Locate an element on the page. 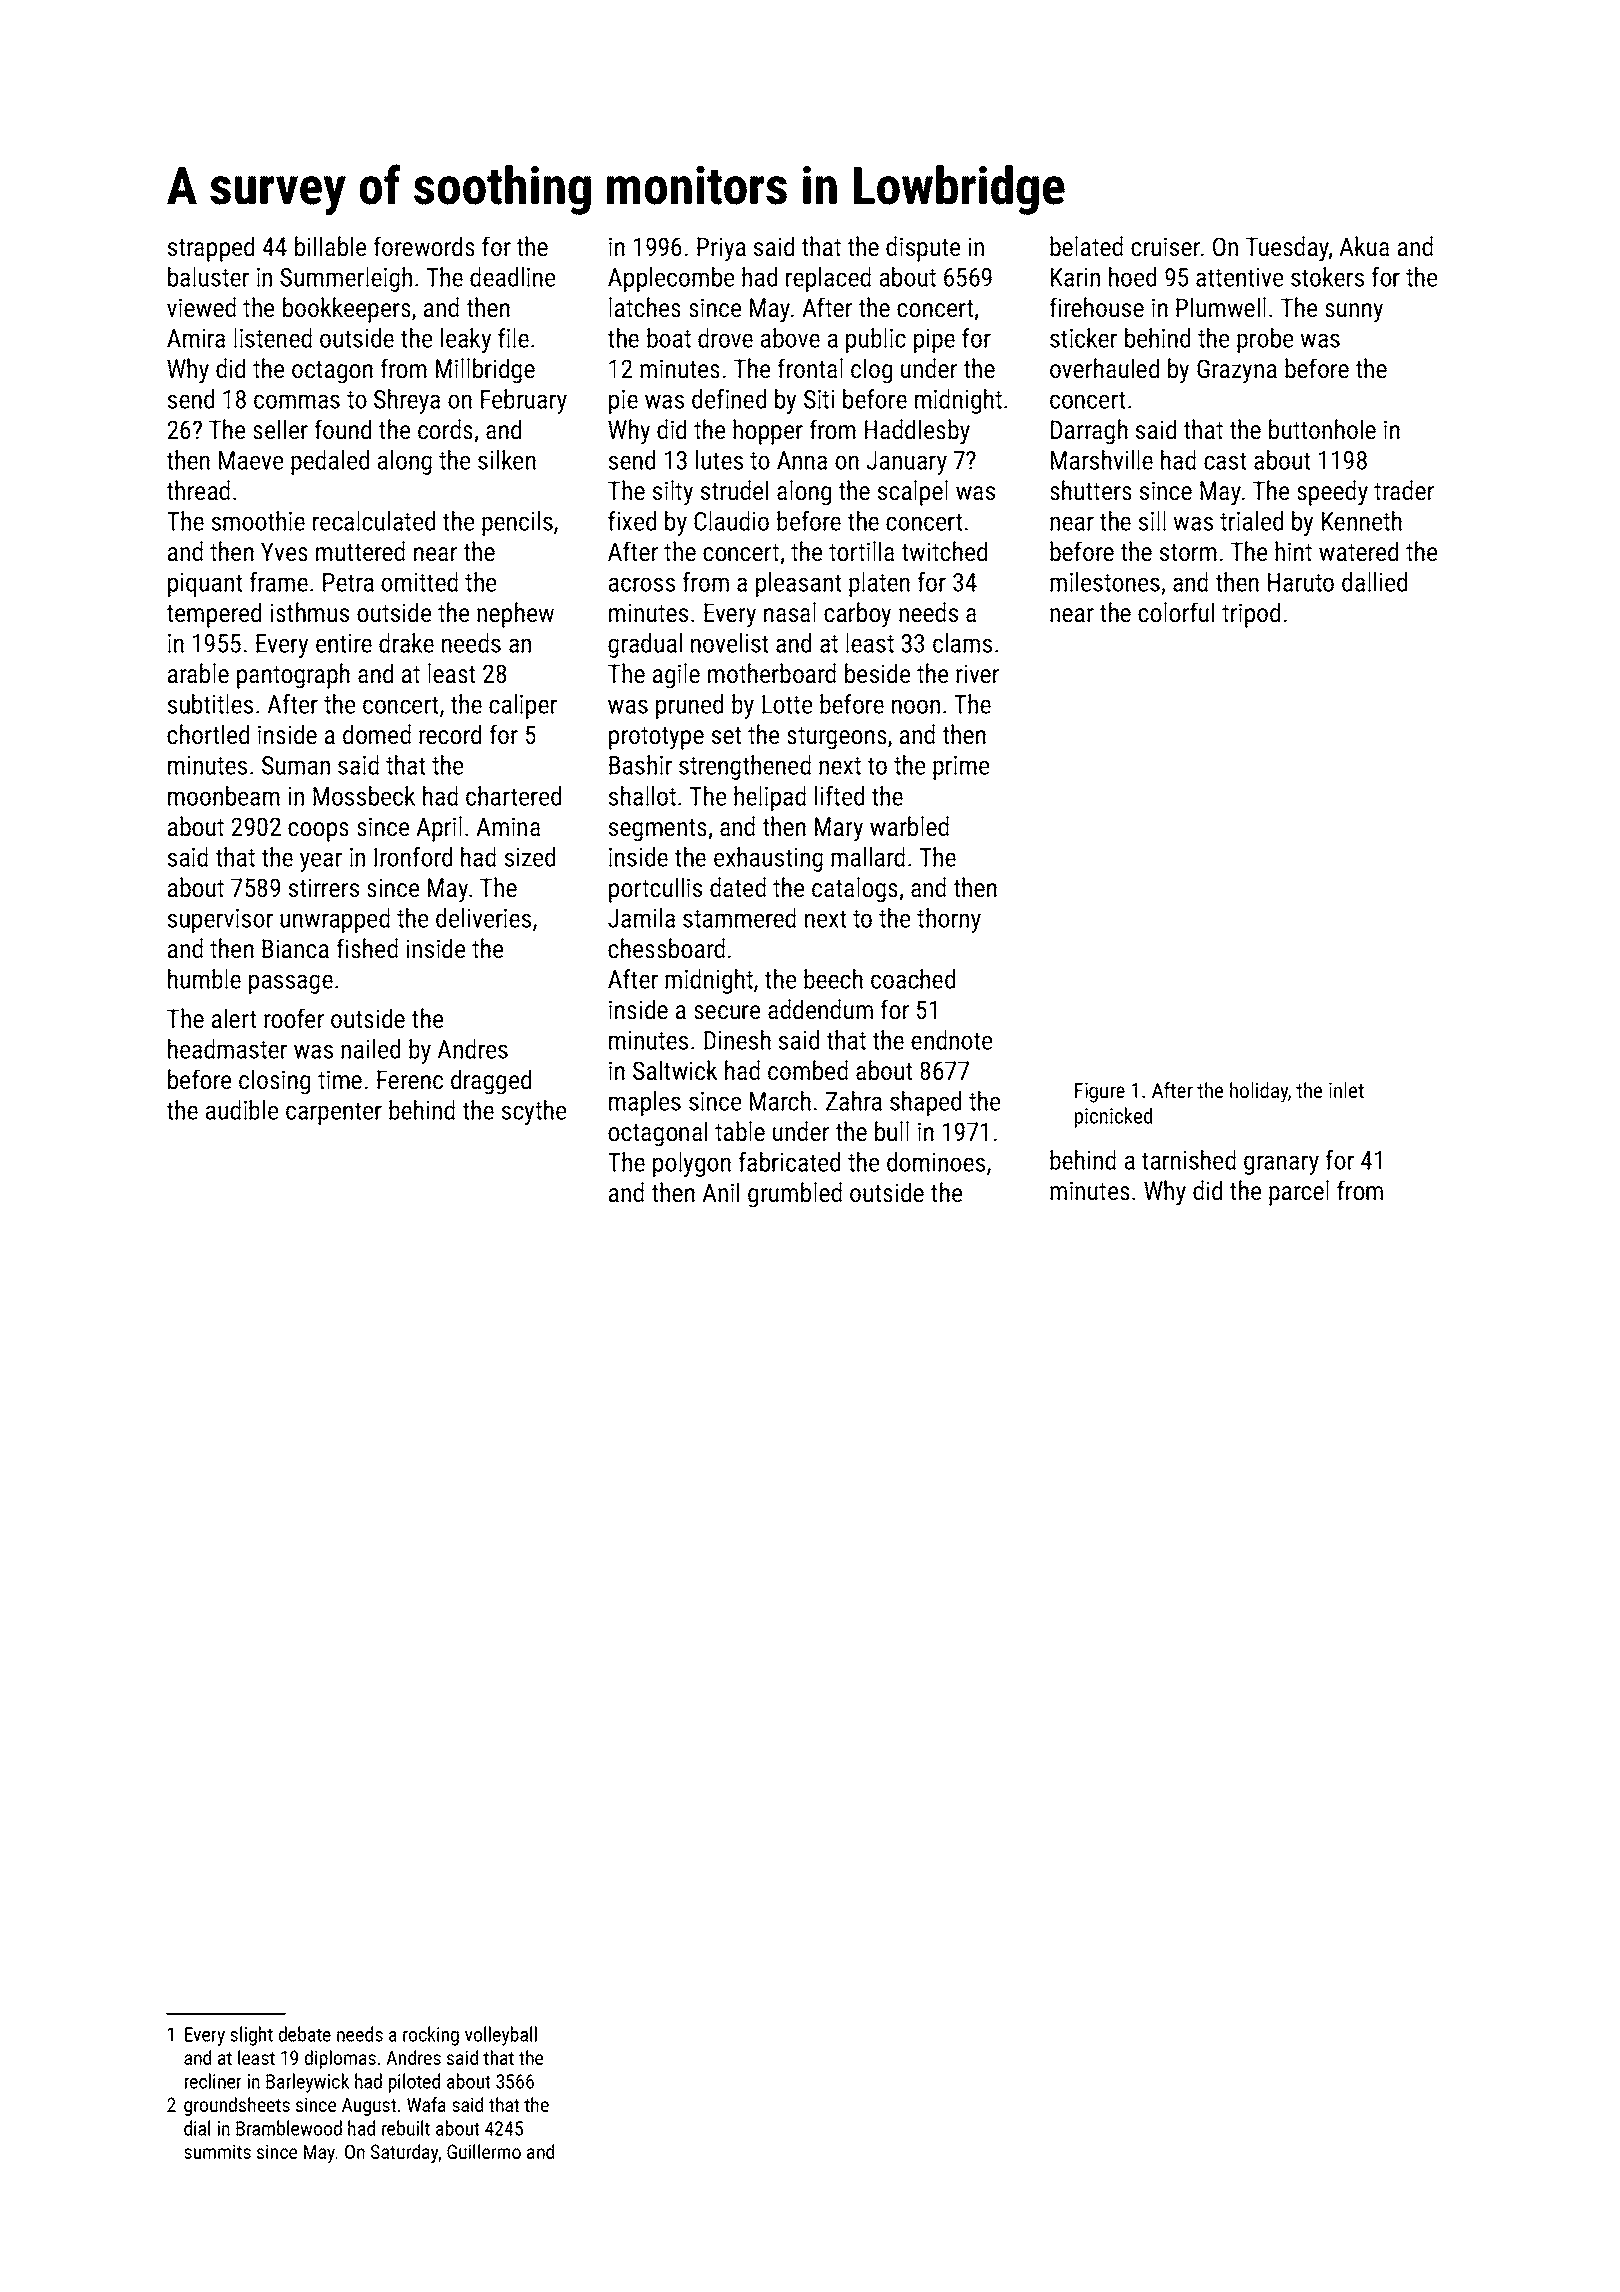 The image size is (1620, 2292). dial is located at coordinates (197, 2128).
